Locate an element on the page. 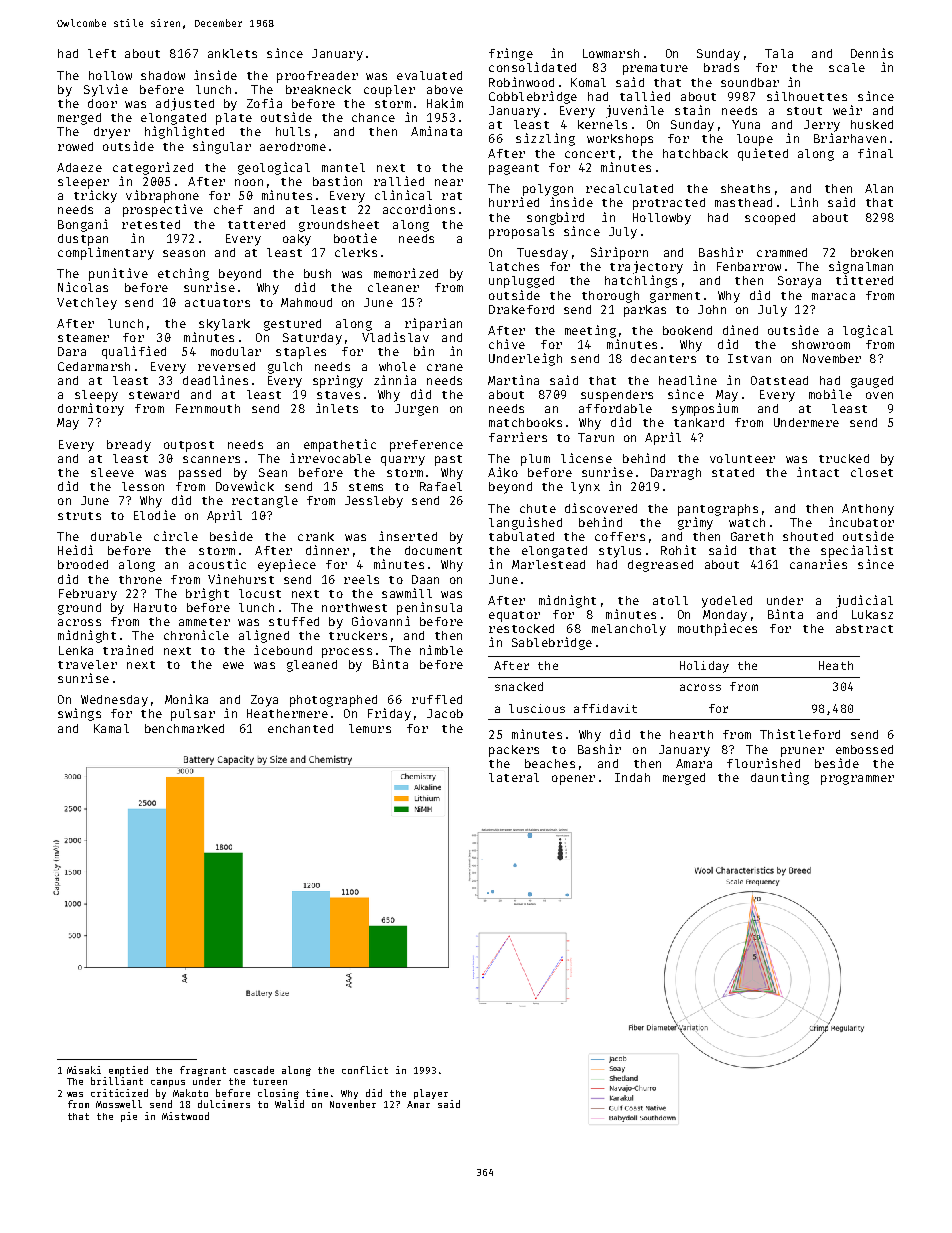  player is located at coordinates (431, 1094).
